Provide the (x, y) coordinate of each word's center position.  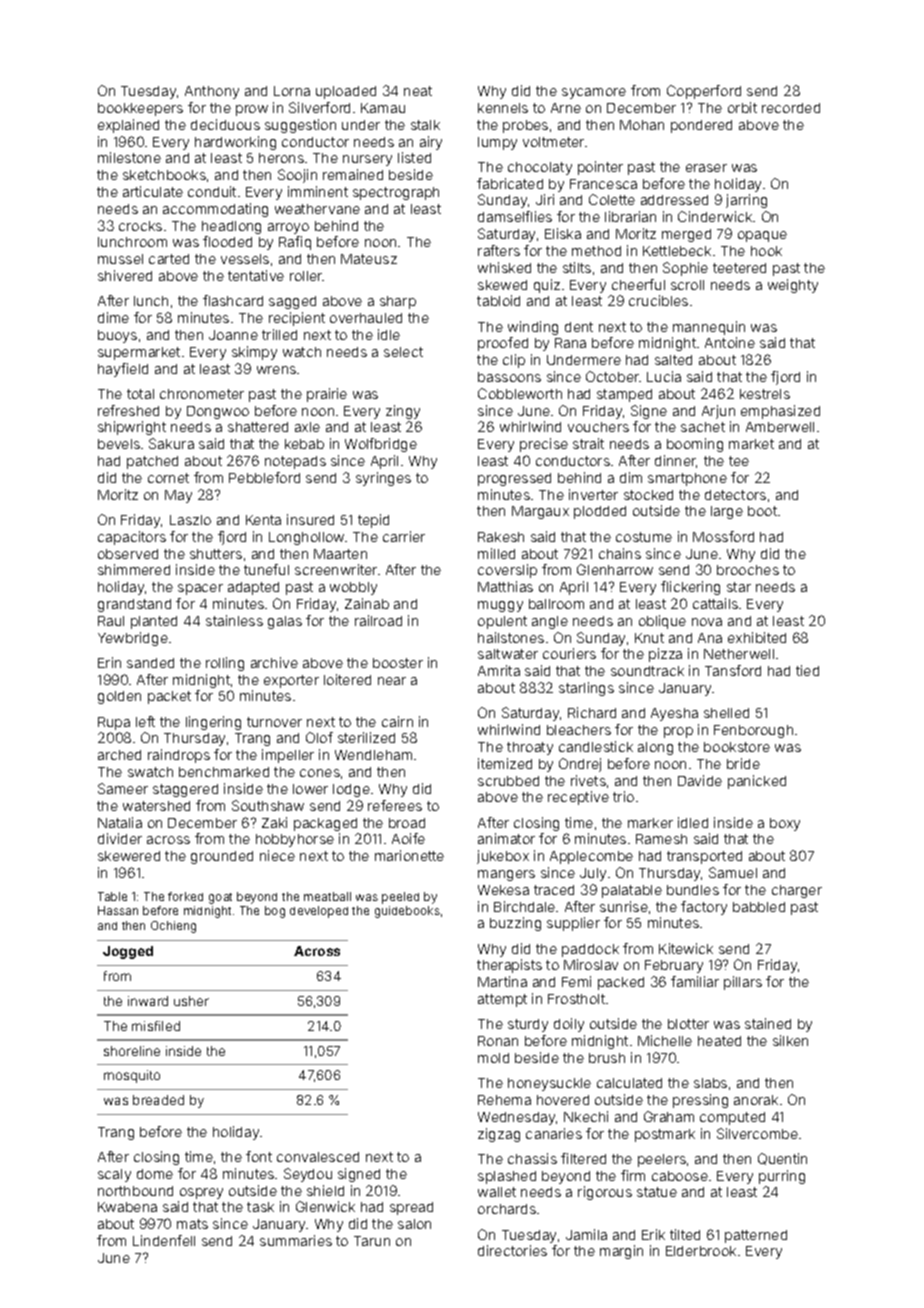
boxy (785, 824)
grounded (222, 857)
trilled (279, 334)
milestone (129, 157)
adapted (253, 588)
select (403, 352)
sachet (703, 427)
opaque (762, 236)
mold (493, 1058)
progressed (514, 479)
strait (588, 443)
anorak (756, 1100)
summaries (296, 1240)
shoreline (132, 1051)
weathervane (317, 209)
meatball (327, 896)
